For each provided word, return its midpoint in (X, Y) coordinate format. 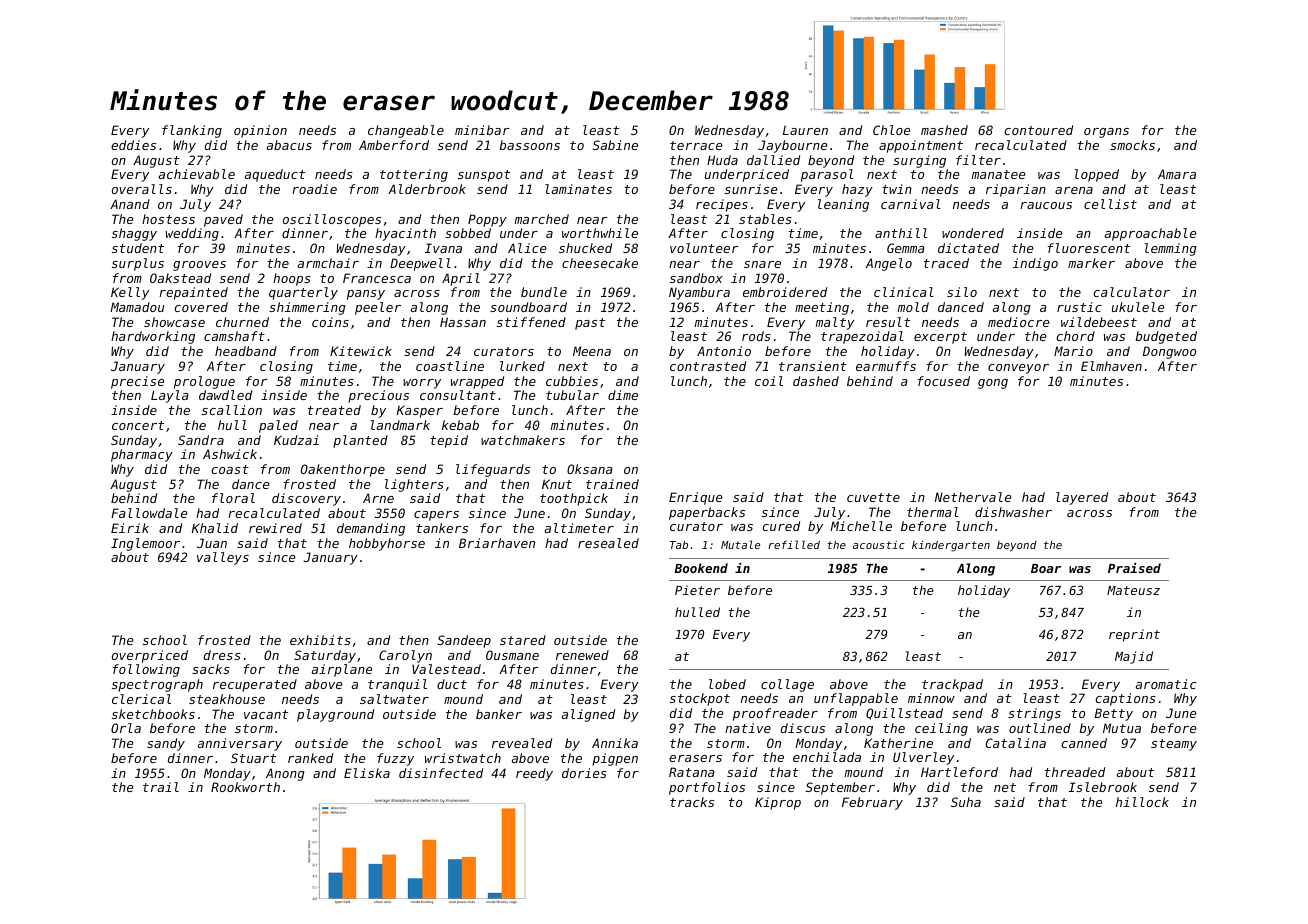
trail (161, 787)
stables (765, 219)
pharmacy (142, 455)
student (138, 248)
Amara (1177, 174)
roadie (314, 189)
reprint (1134, 635)
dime (623, 395)
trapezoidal (862, 337)
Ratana (691, 772)
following (146, 670)
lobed (727, 684)
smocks (1132, 145)
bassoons (529, 145)
